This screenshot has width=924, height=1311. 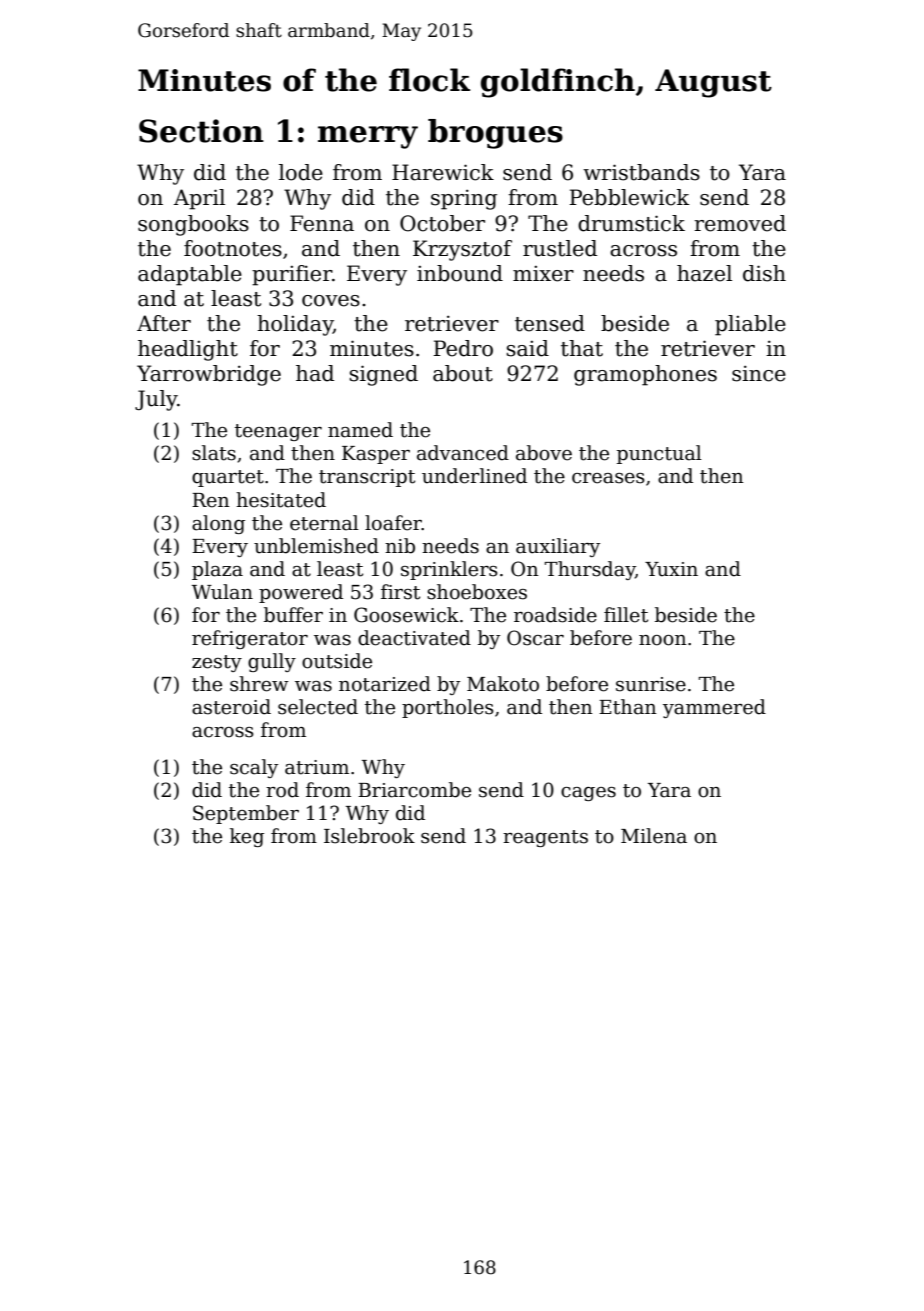 I want to click on wristbands, so click(x=641, y=172).
